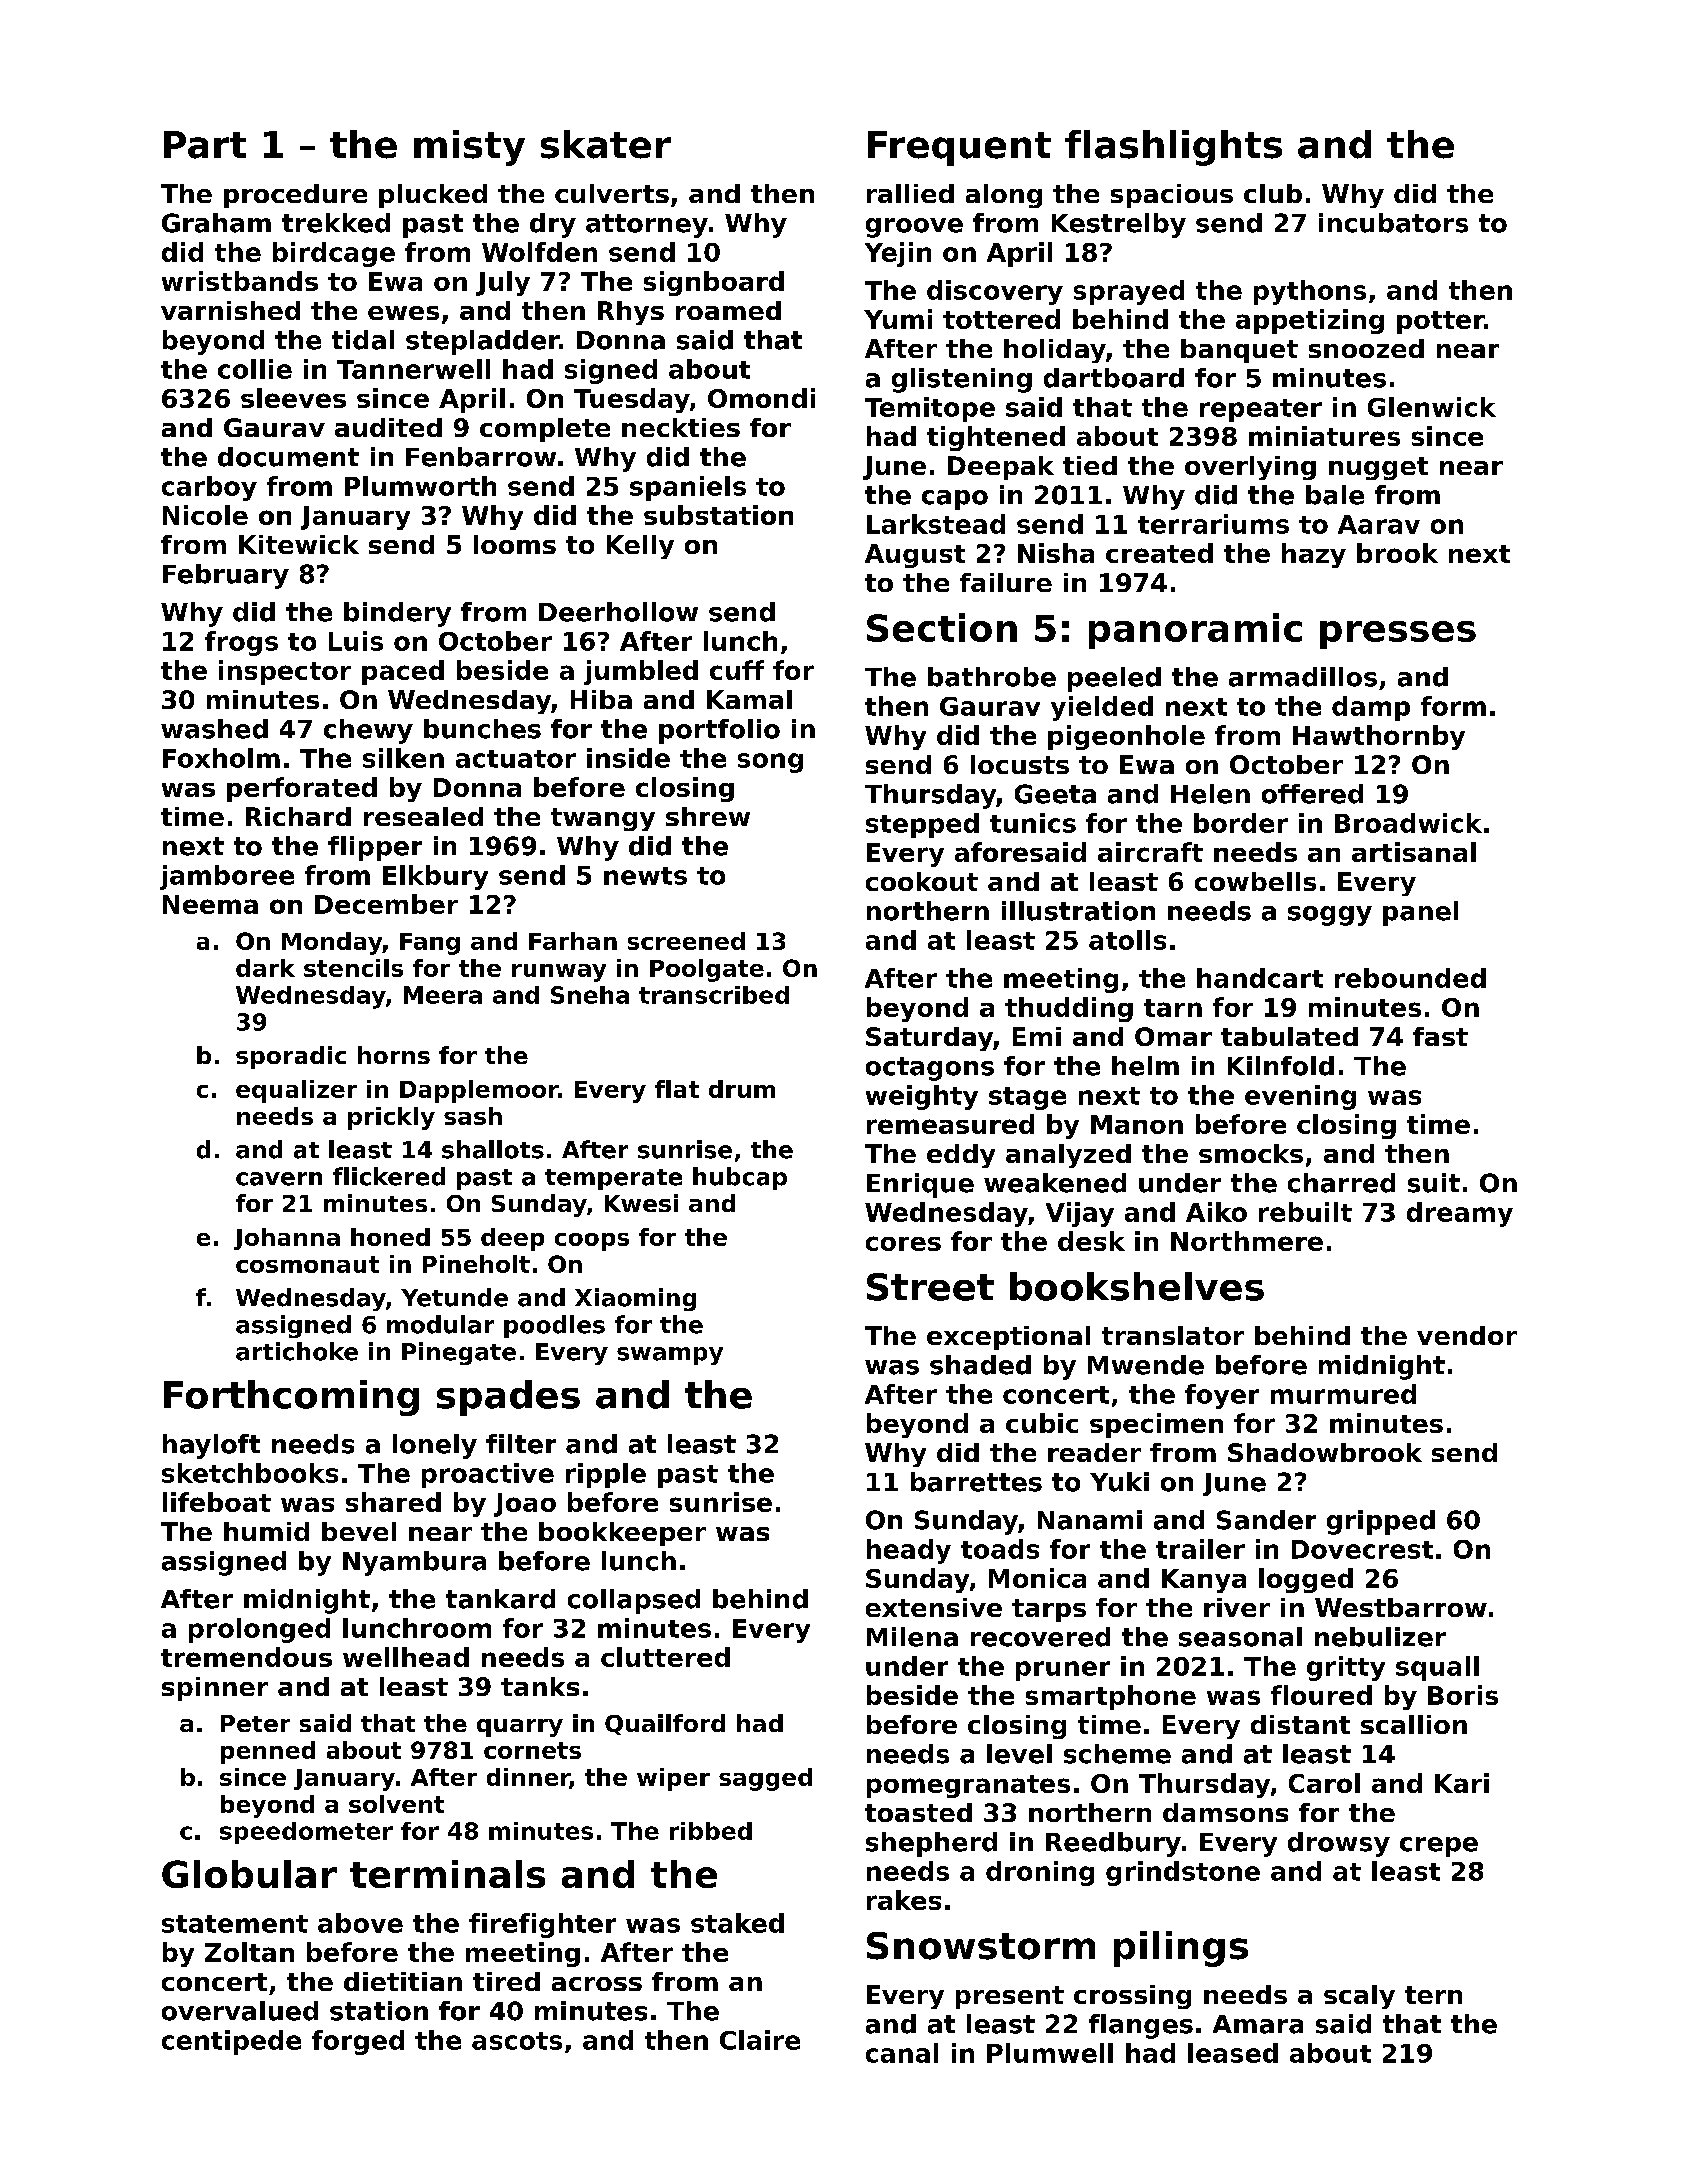 This screenshot has height=2178, width=1683. What do you see at coordinates (1467, 1335) in the screenshot?
I see `vendor` at bounding box center [1467, 1335].
